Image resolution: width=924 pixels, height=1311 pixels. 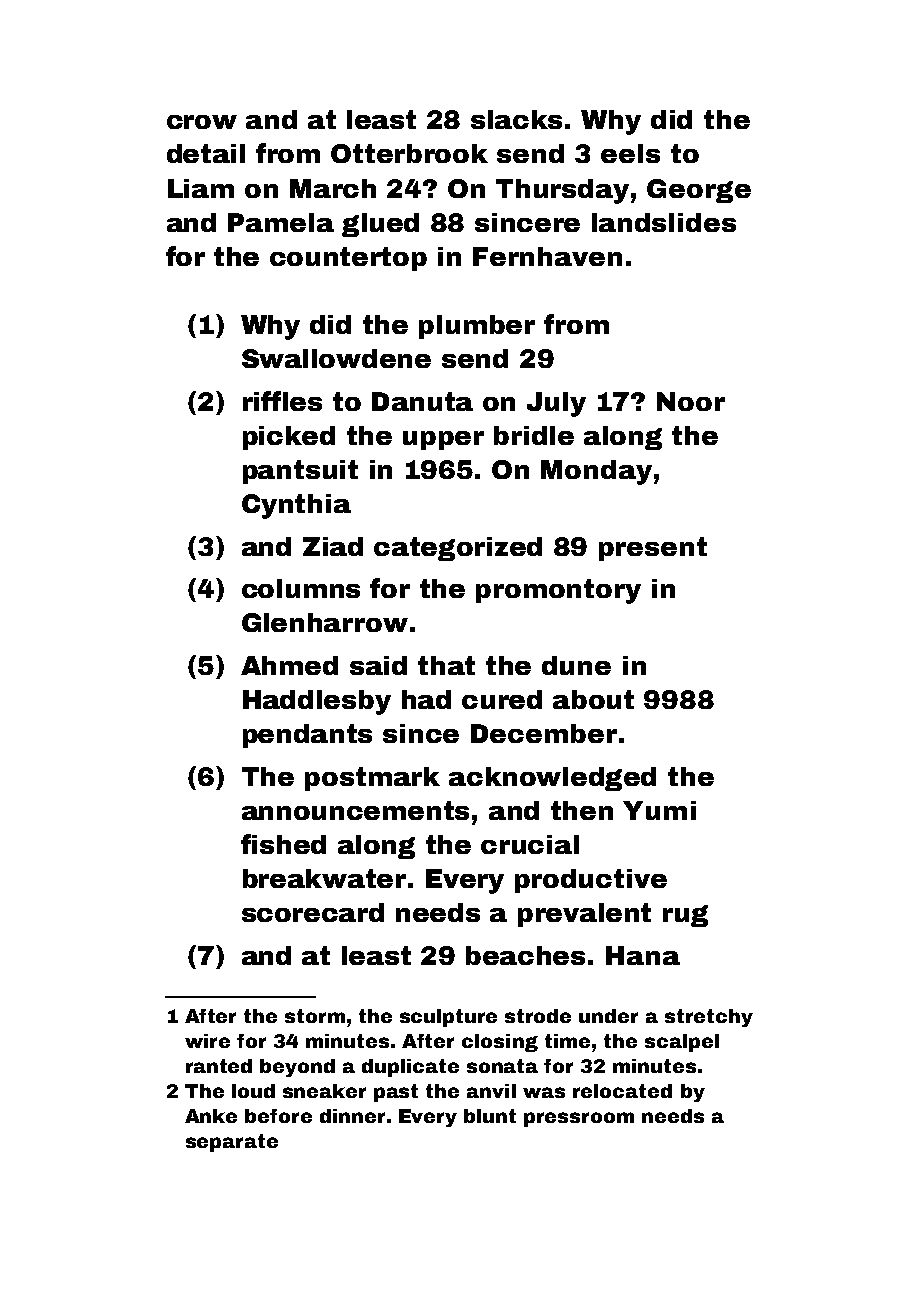 I want to click on fished, so click(x=283, y=844).
